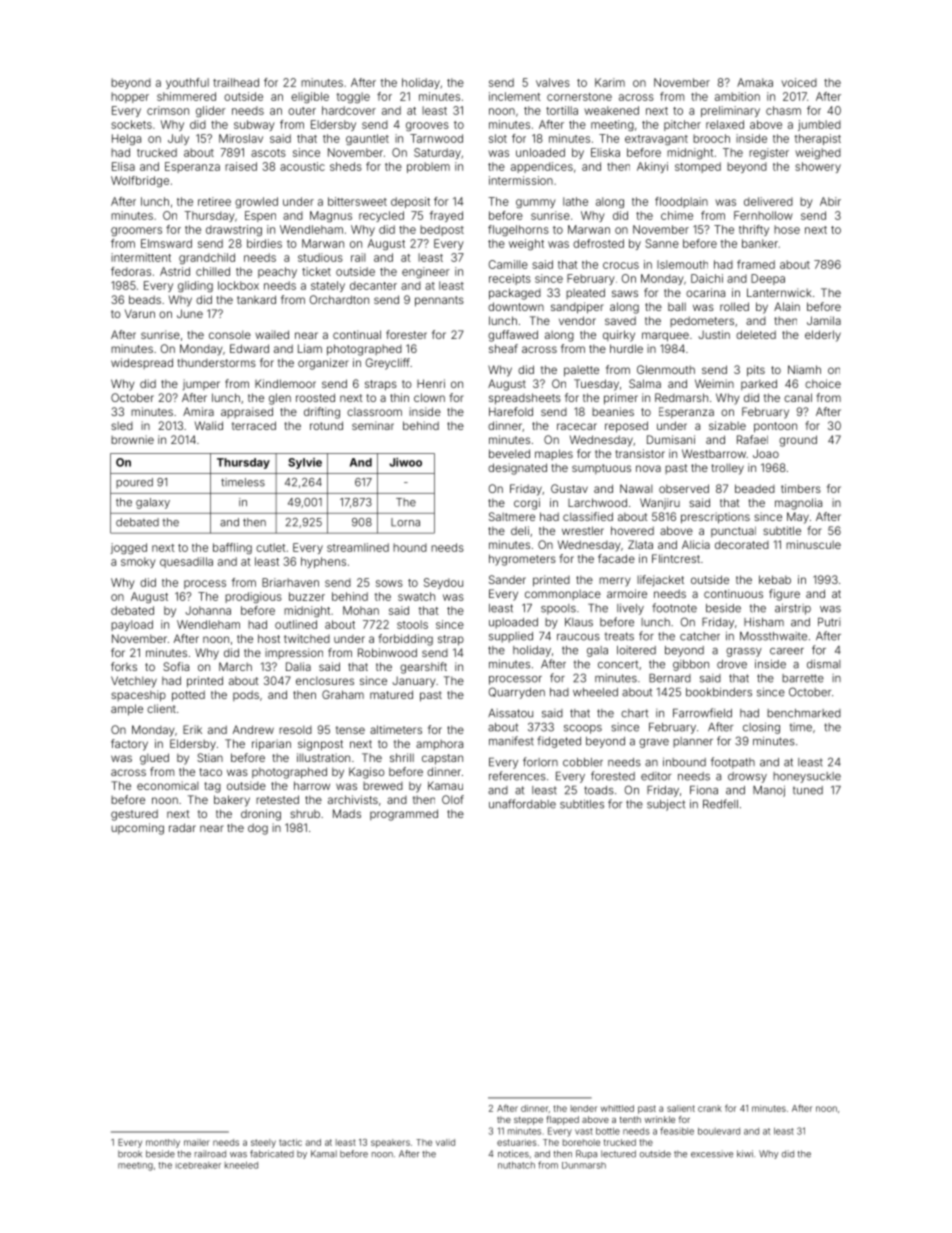 Image resolution: width=952 pixels, height=1233 pixels. What do you see at coordinates (323, 364) in the screenshot?
I see `organizer` at bounding box center [323, 364].
